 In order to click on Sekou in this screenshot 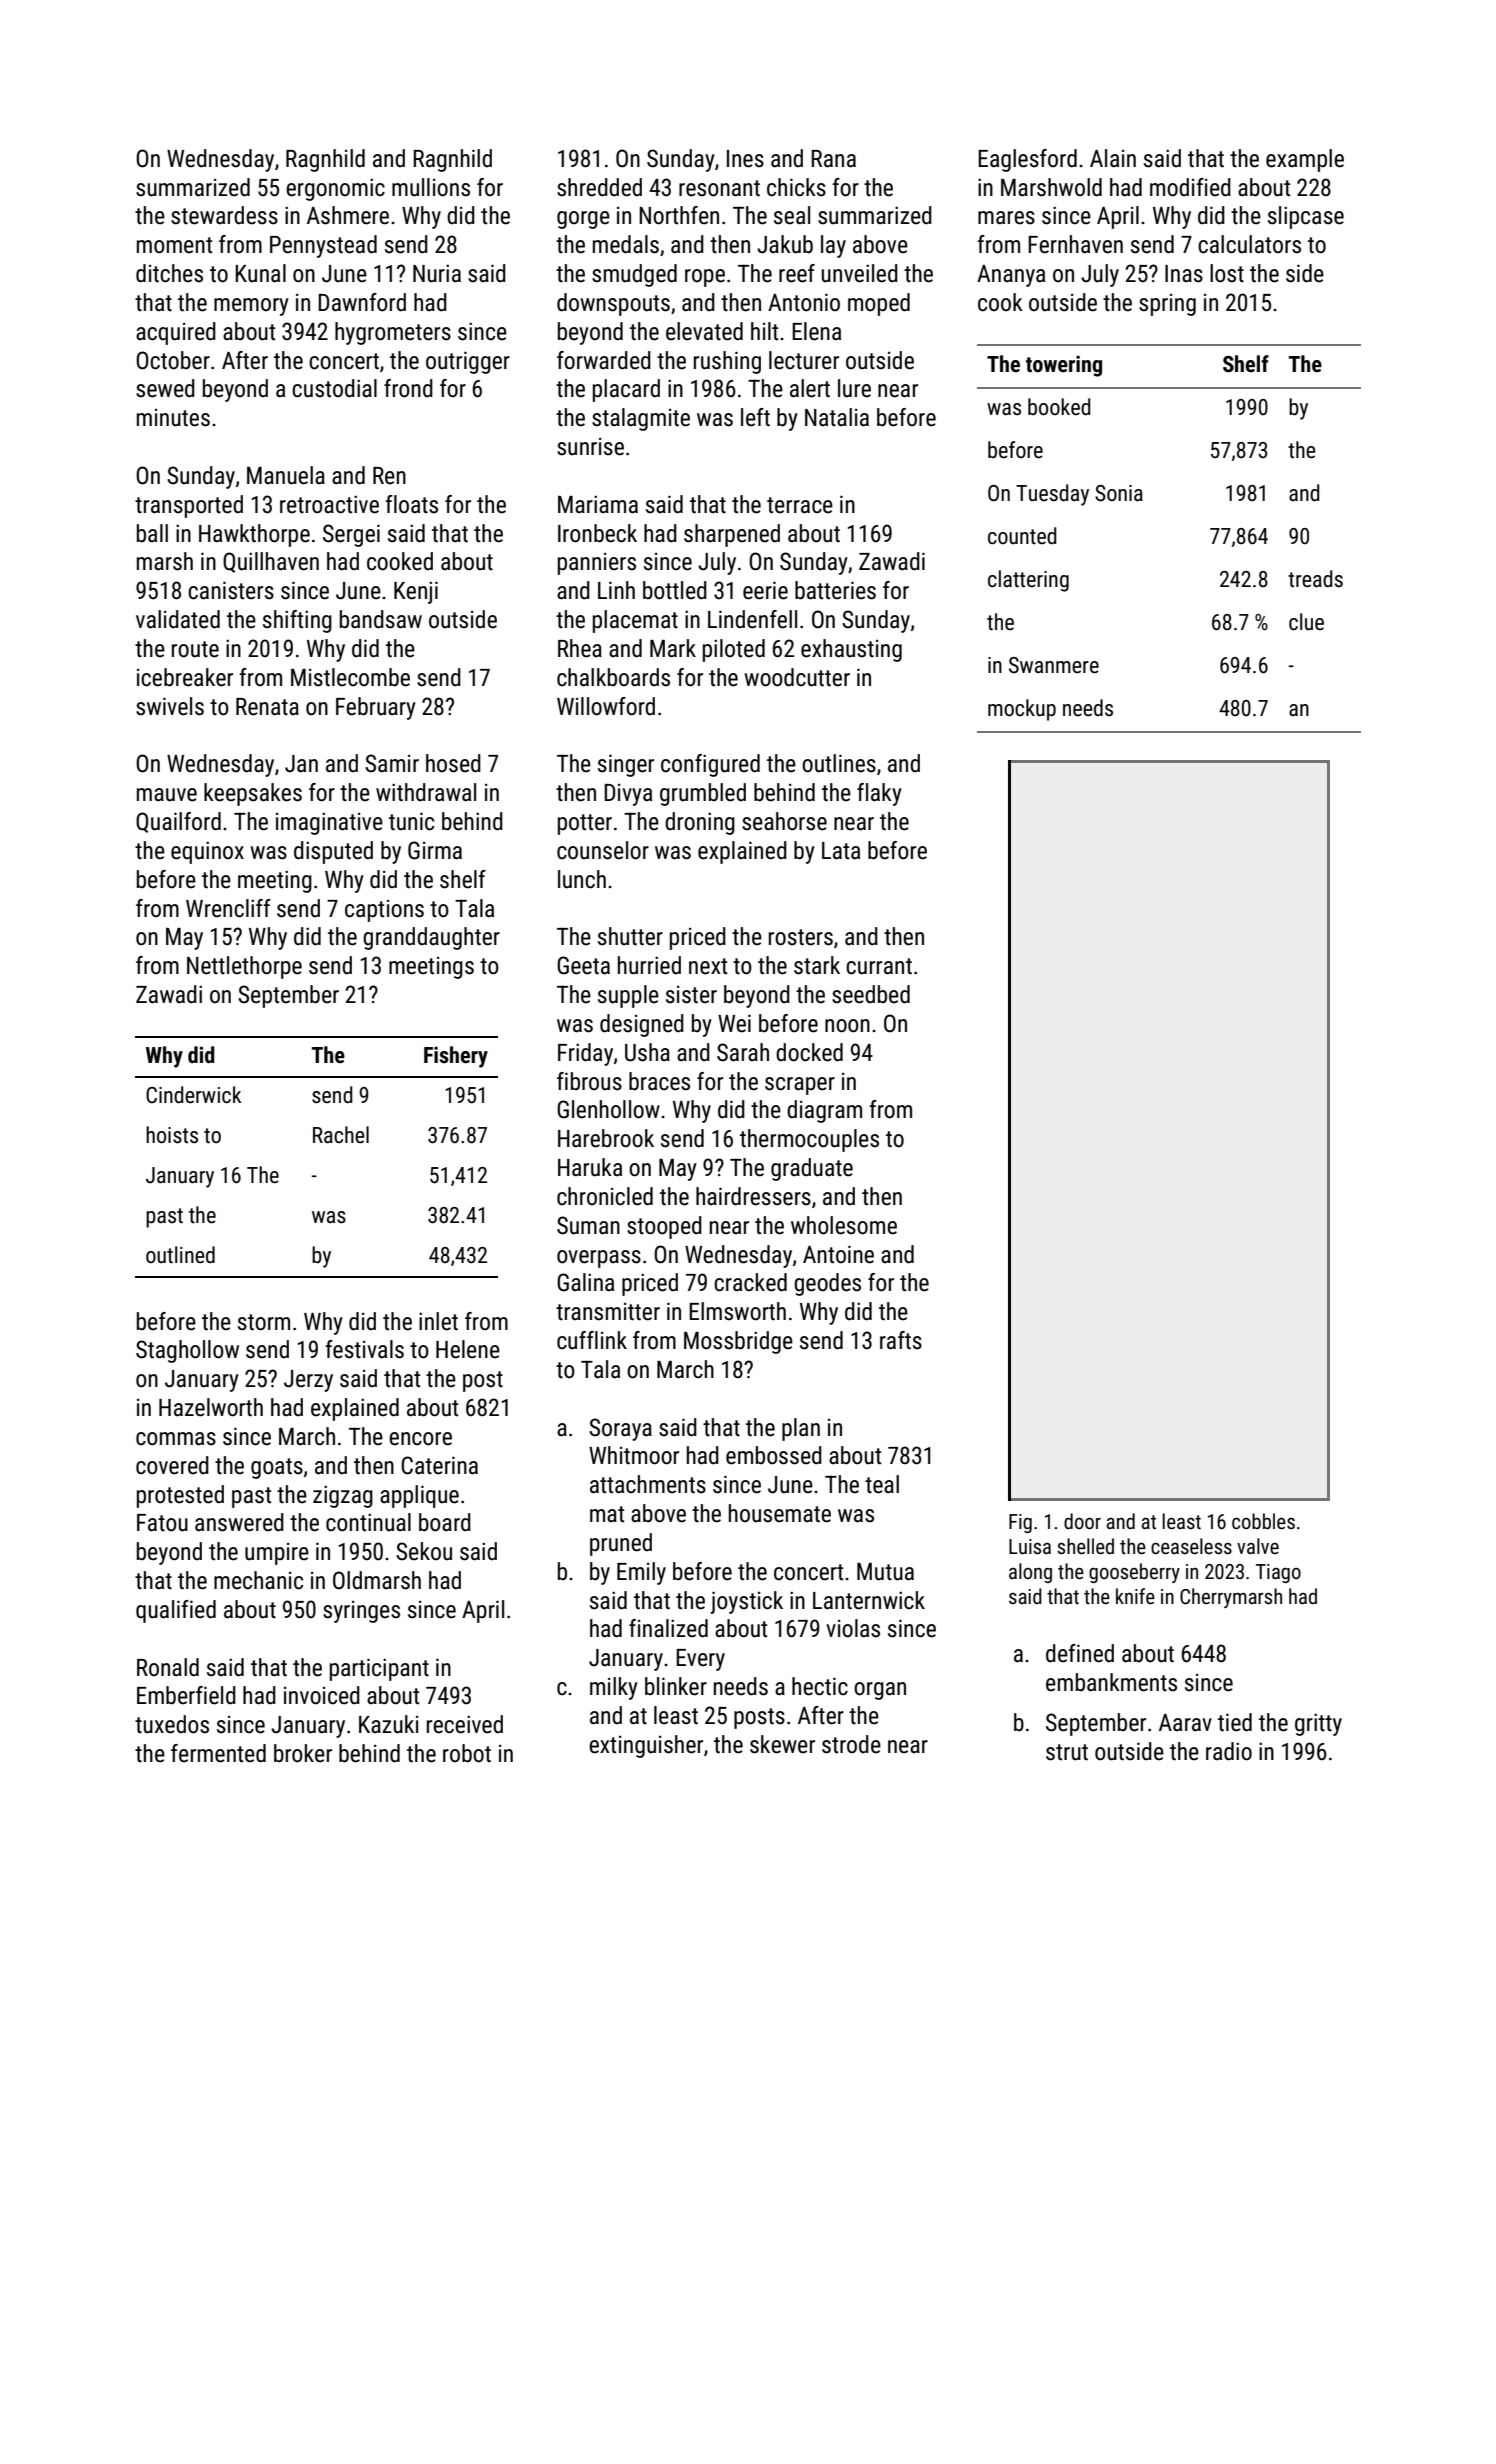, I will do `click(424, 1551)`.
